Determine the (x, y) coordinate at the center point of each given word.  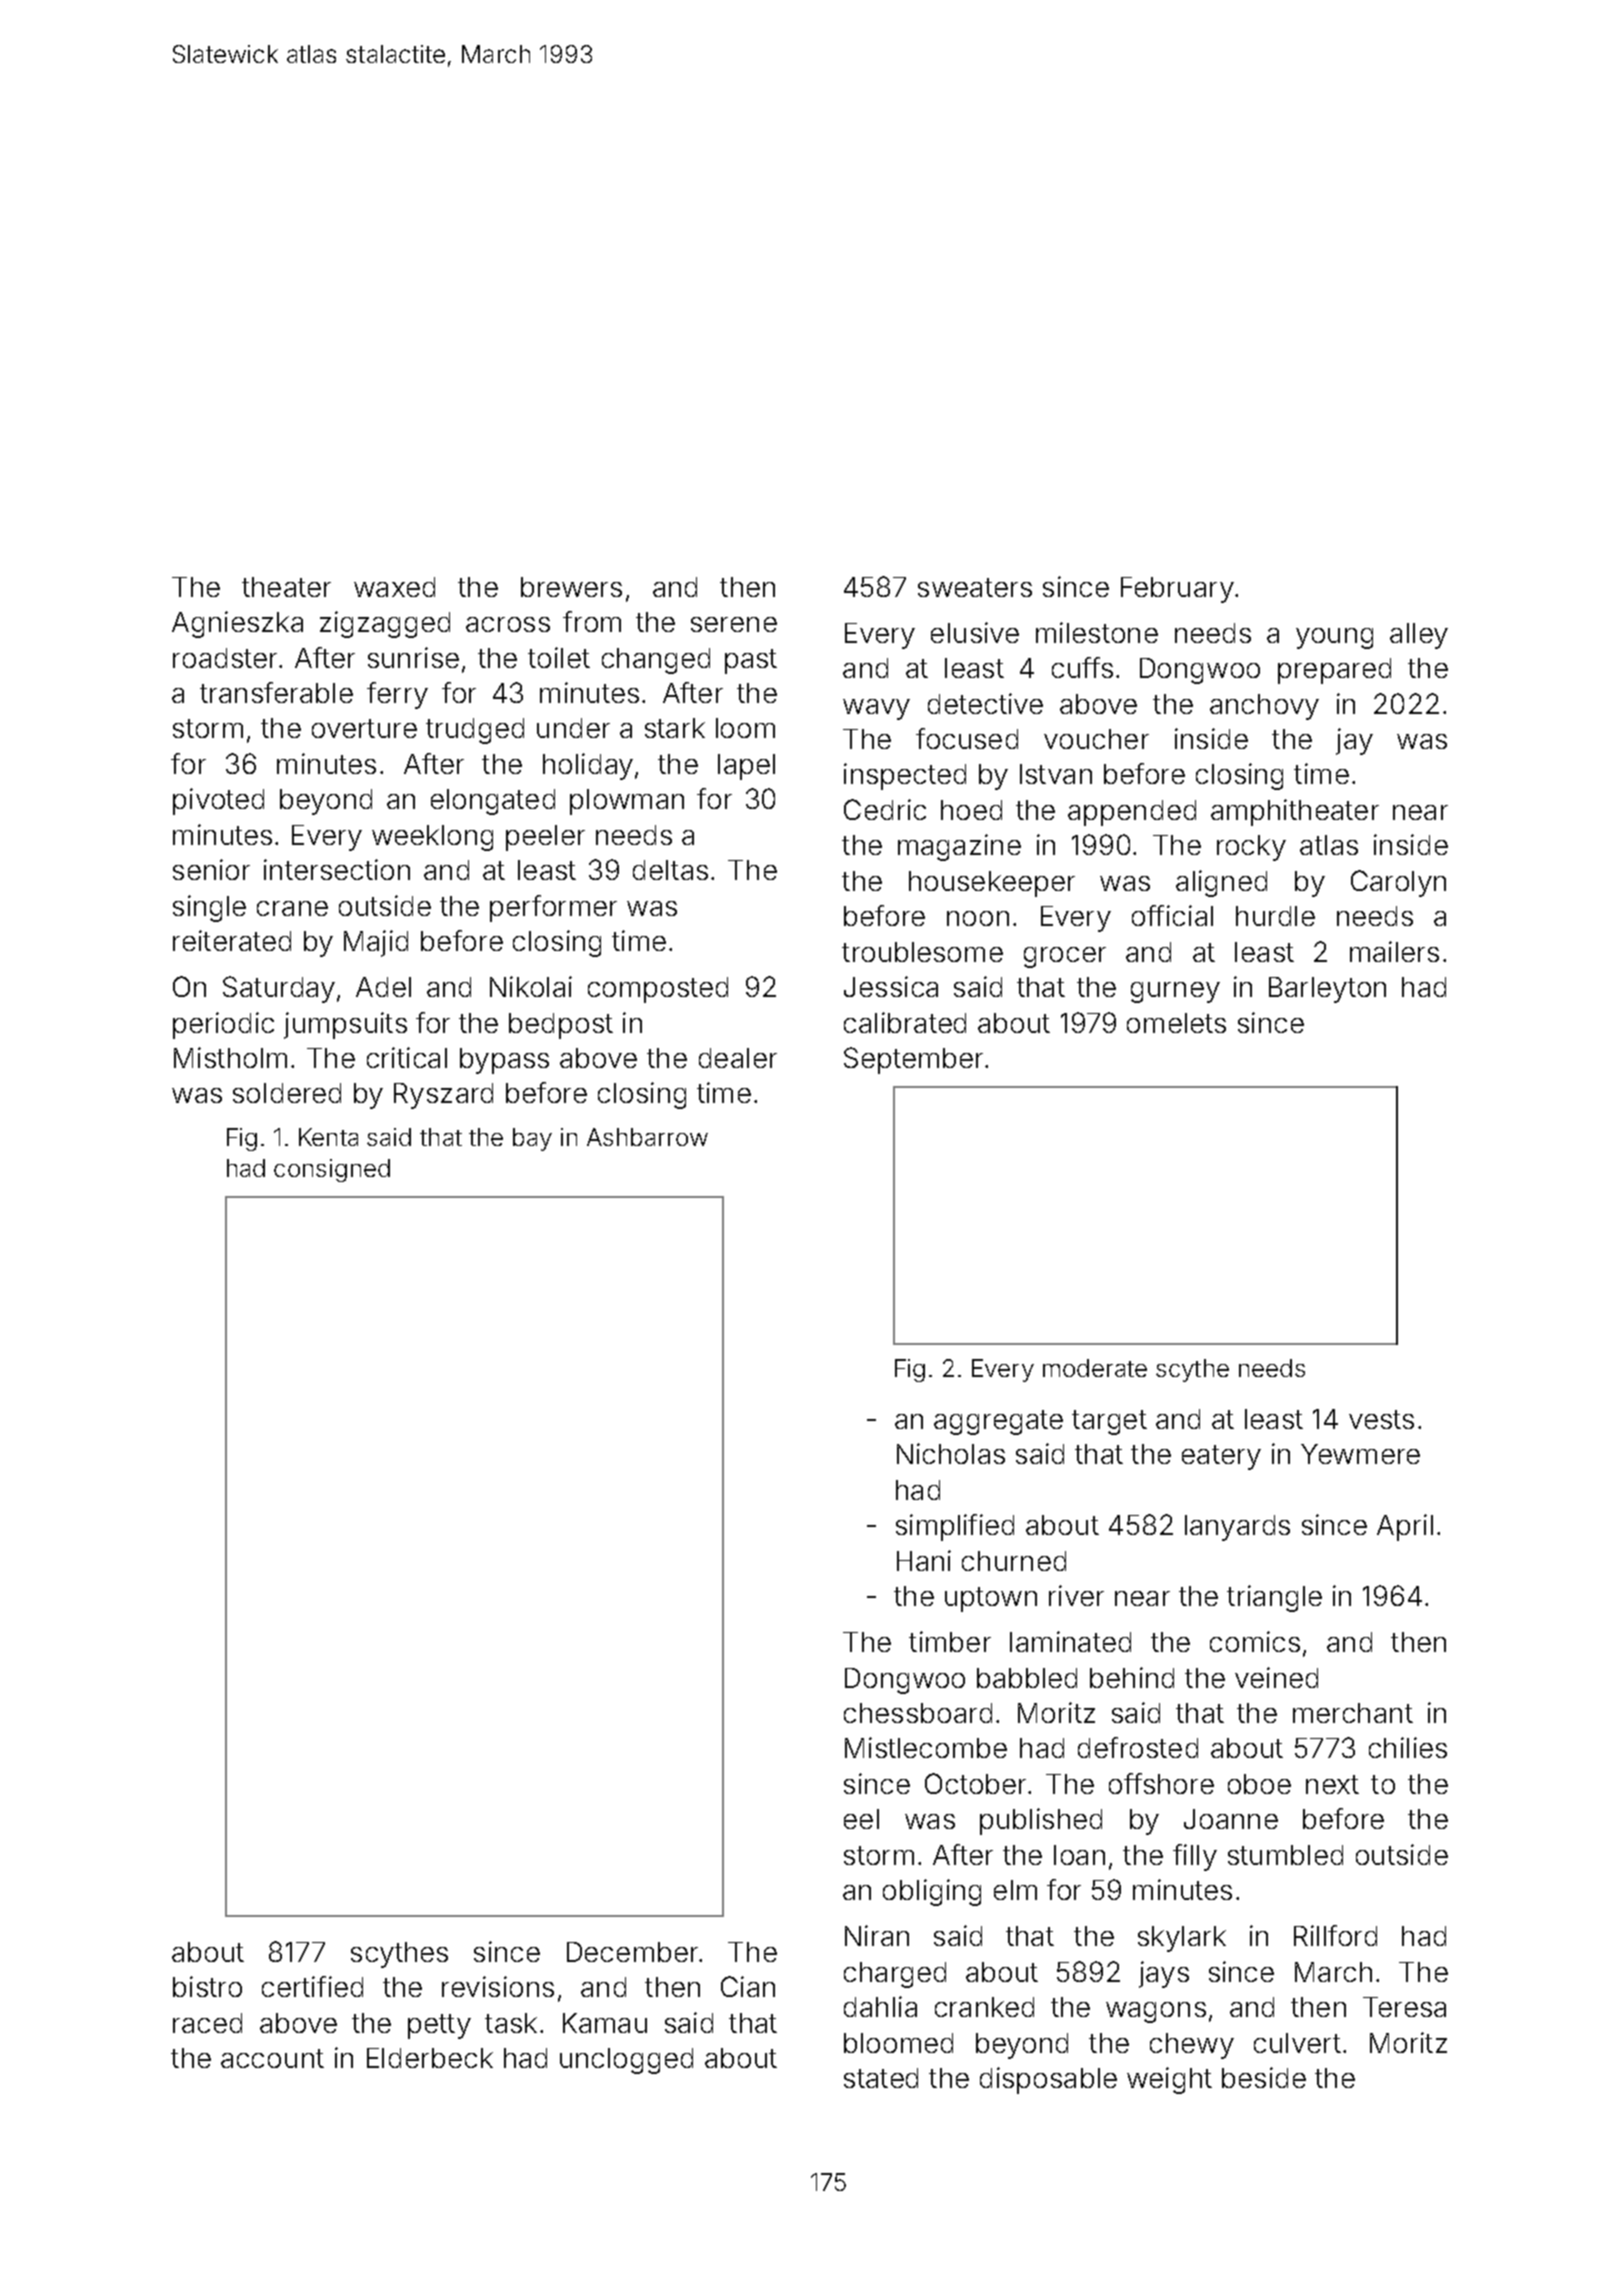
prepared (1334, 671)
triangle (1274, 1598)
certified (312, 1986)
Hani (924, 1560)
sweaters (975, 587)
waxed (394, 587)
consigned (332, 1170)
